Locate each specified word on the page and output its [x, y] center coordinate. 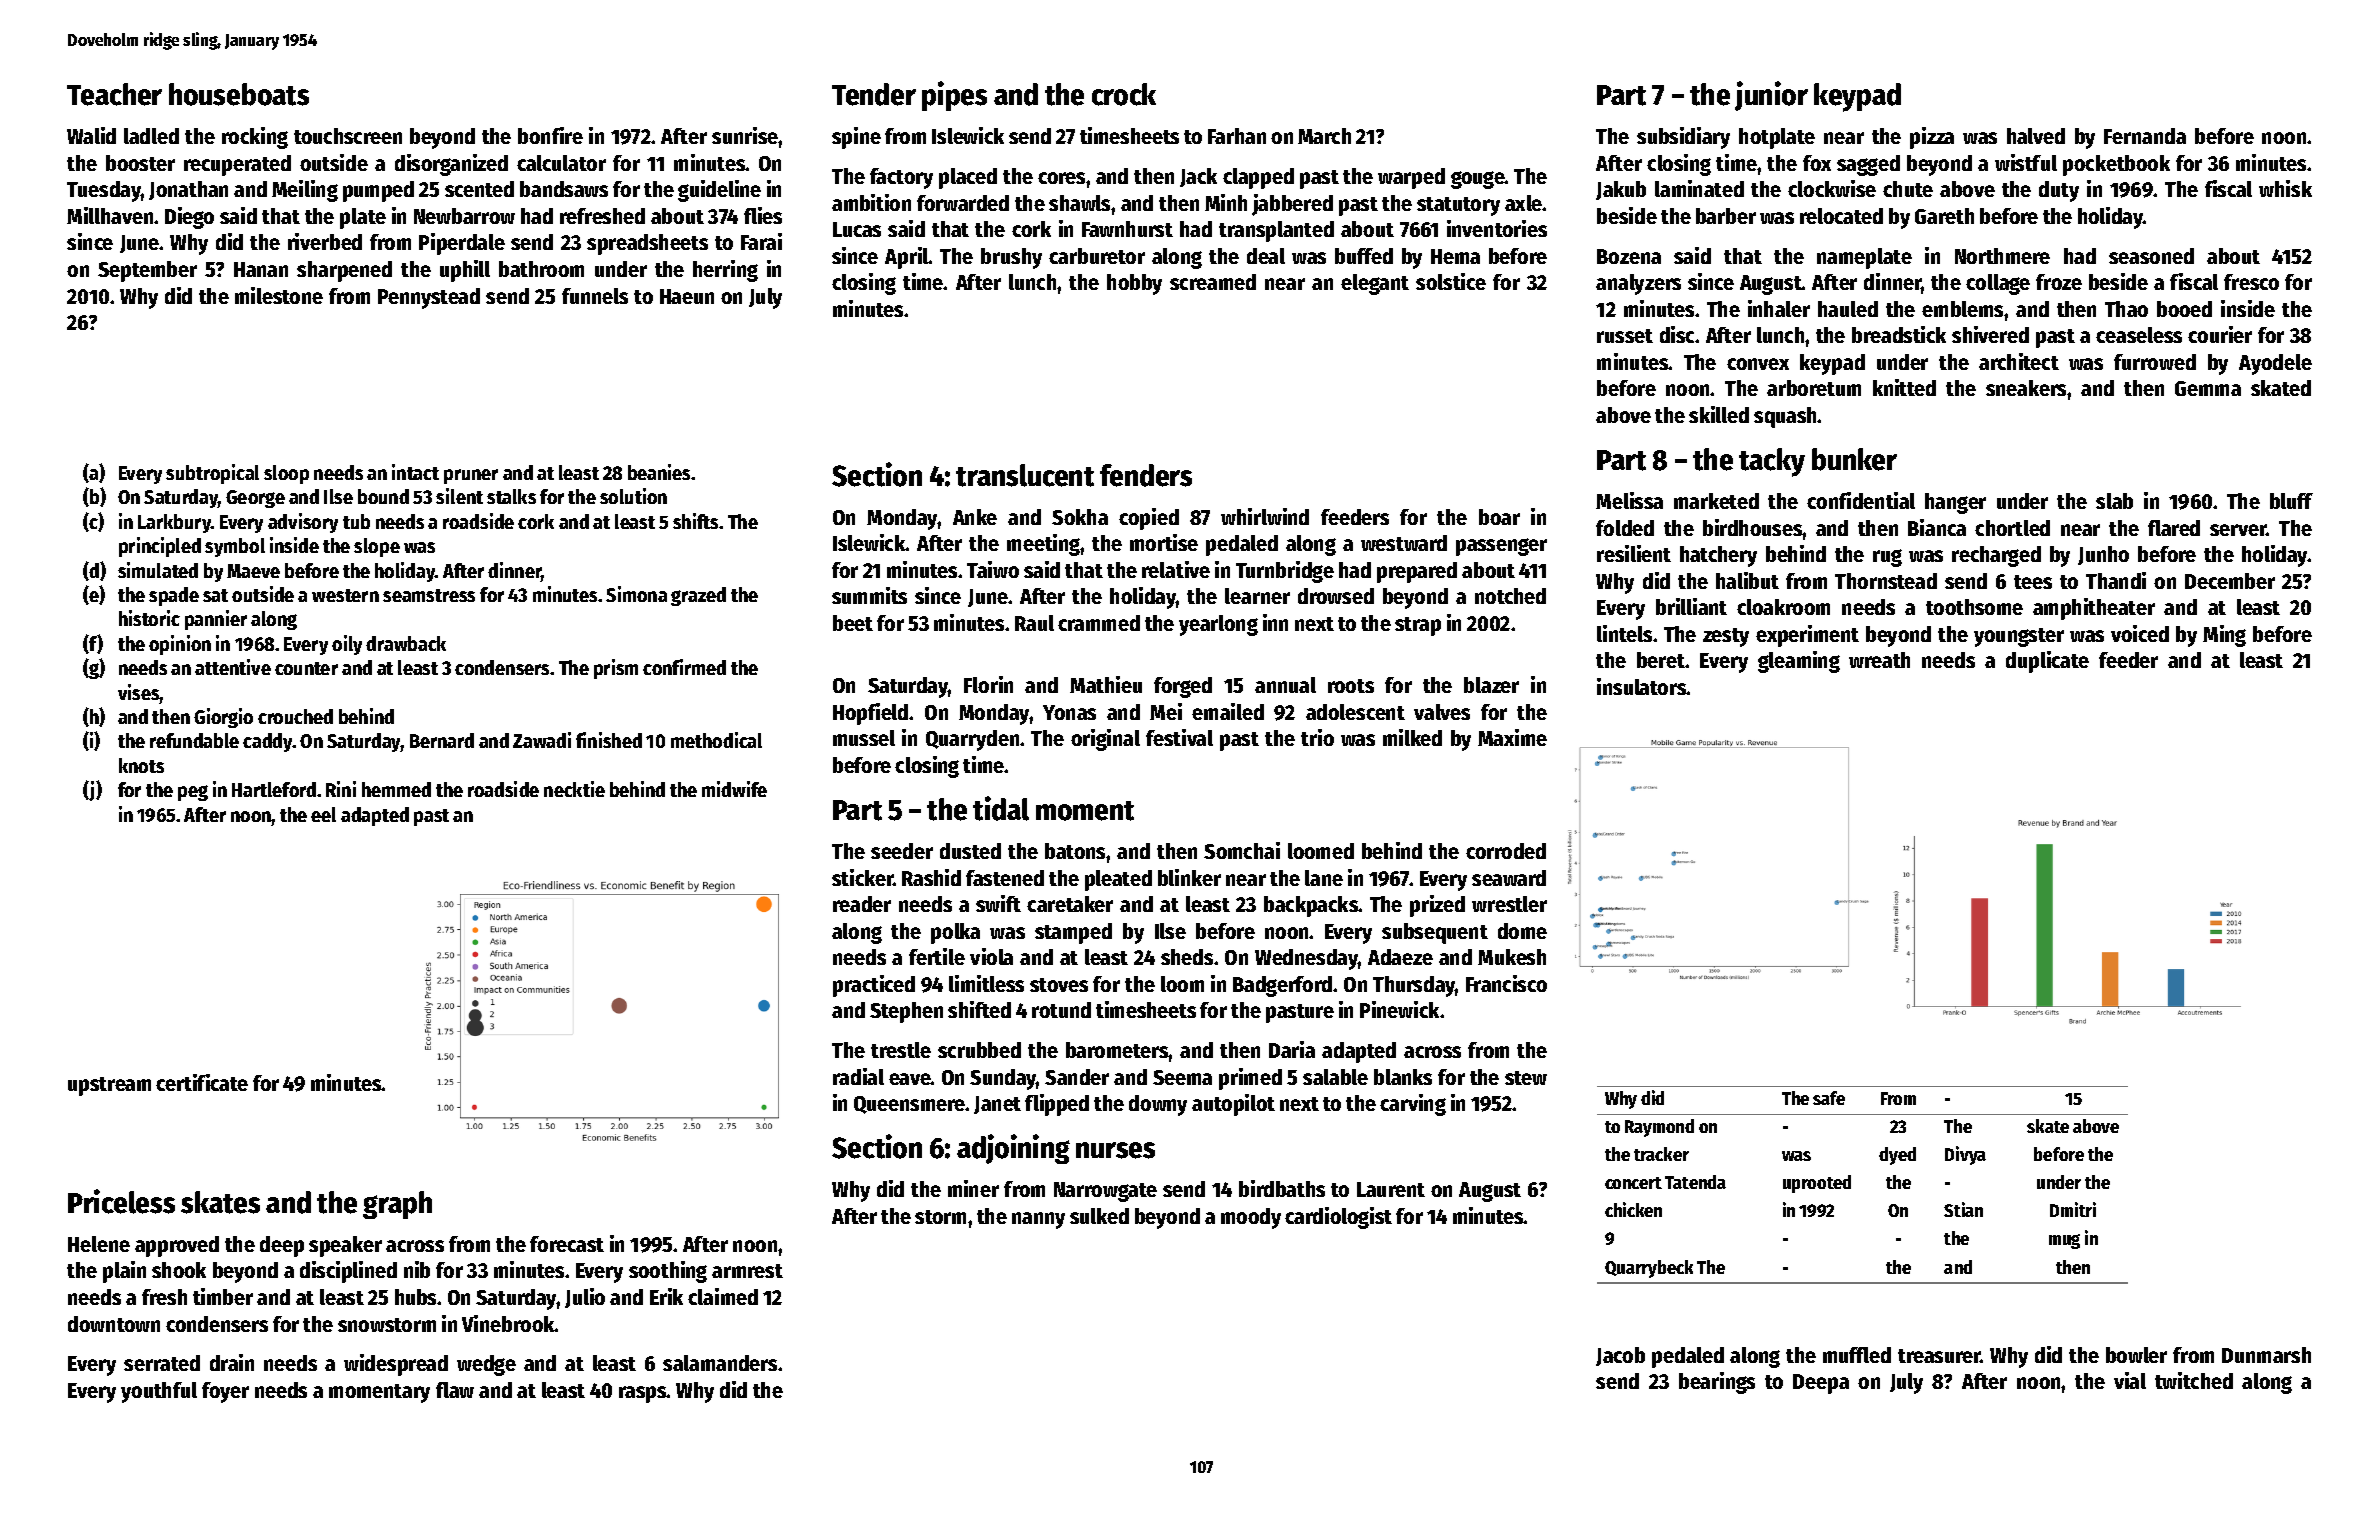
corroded [1506, 851]
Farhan [1237, 136]
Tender [874, 94]
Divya [1965, 1155]
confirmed [684, 667]
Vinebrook [508, 1323]
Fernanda [2145, 136]
